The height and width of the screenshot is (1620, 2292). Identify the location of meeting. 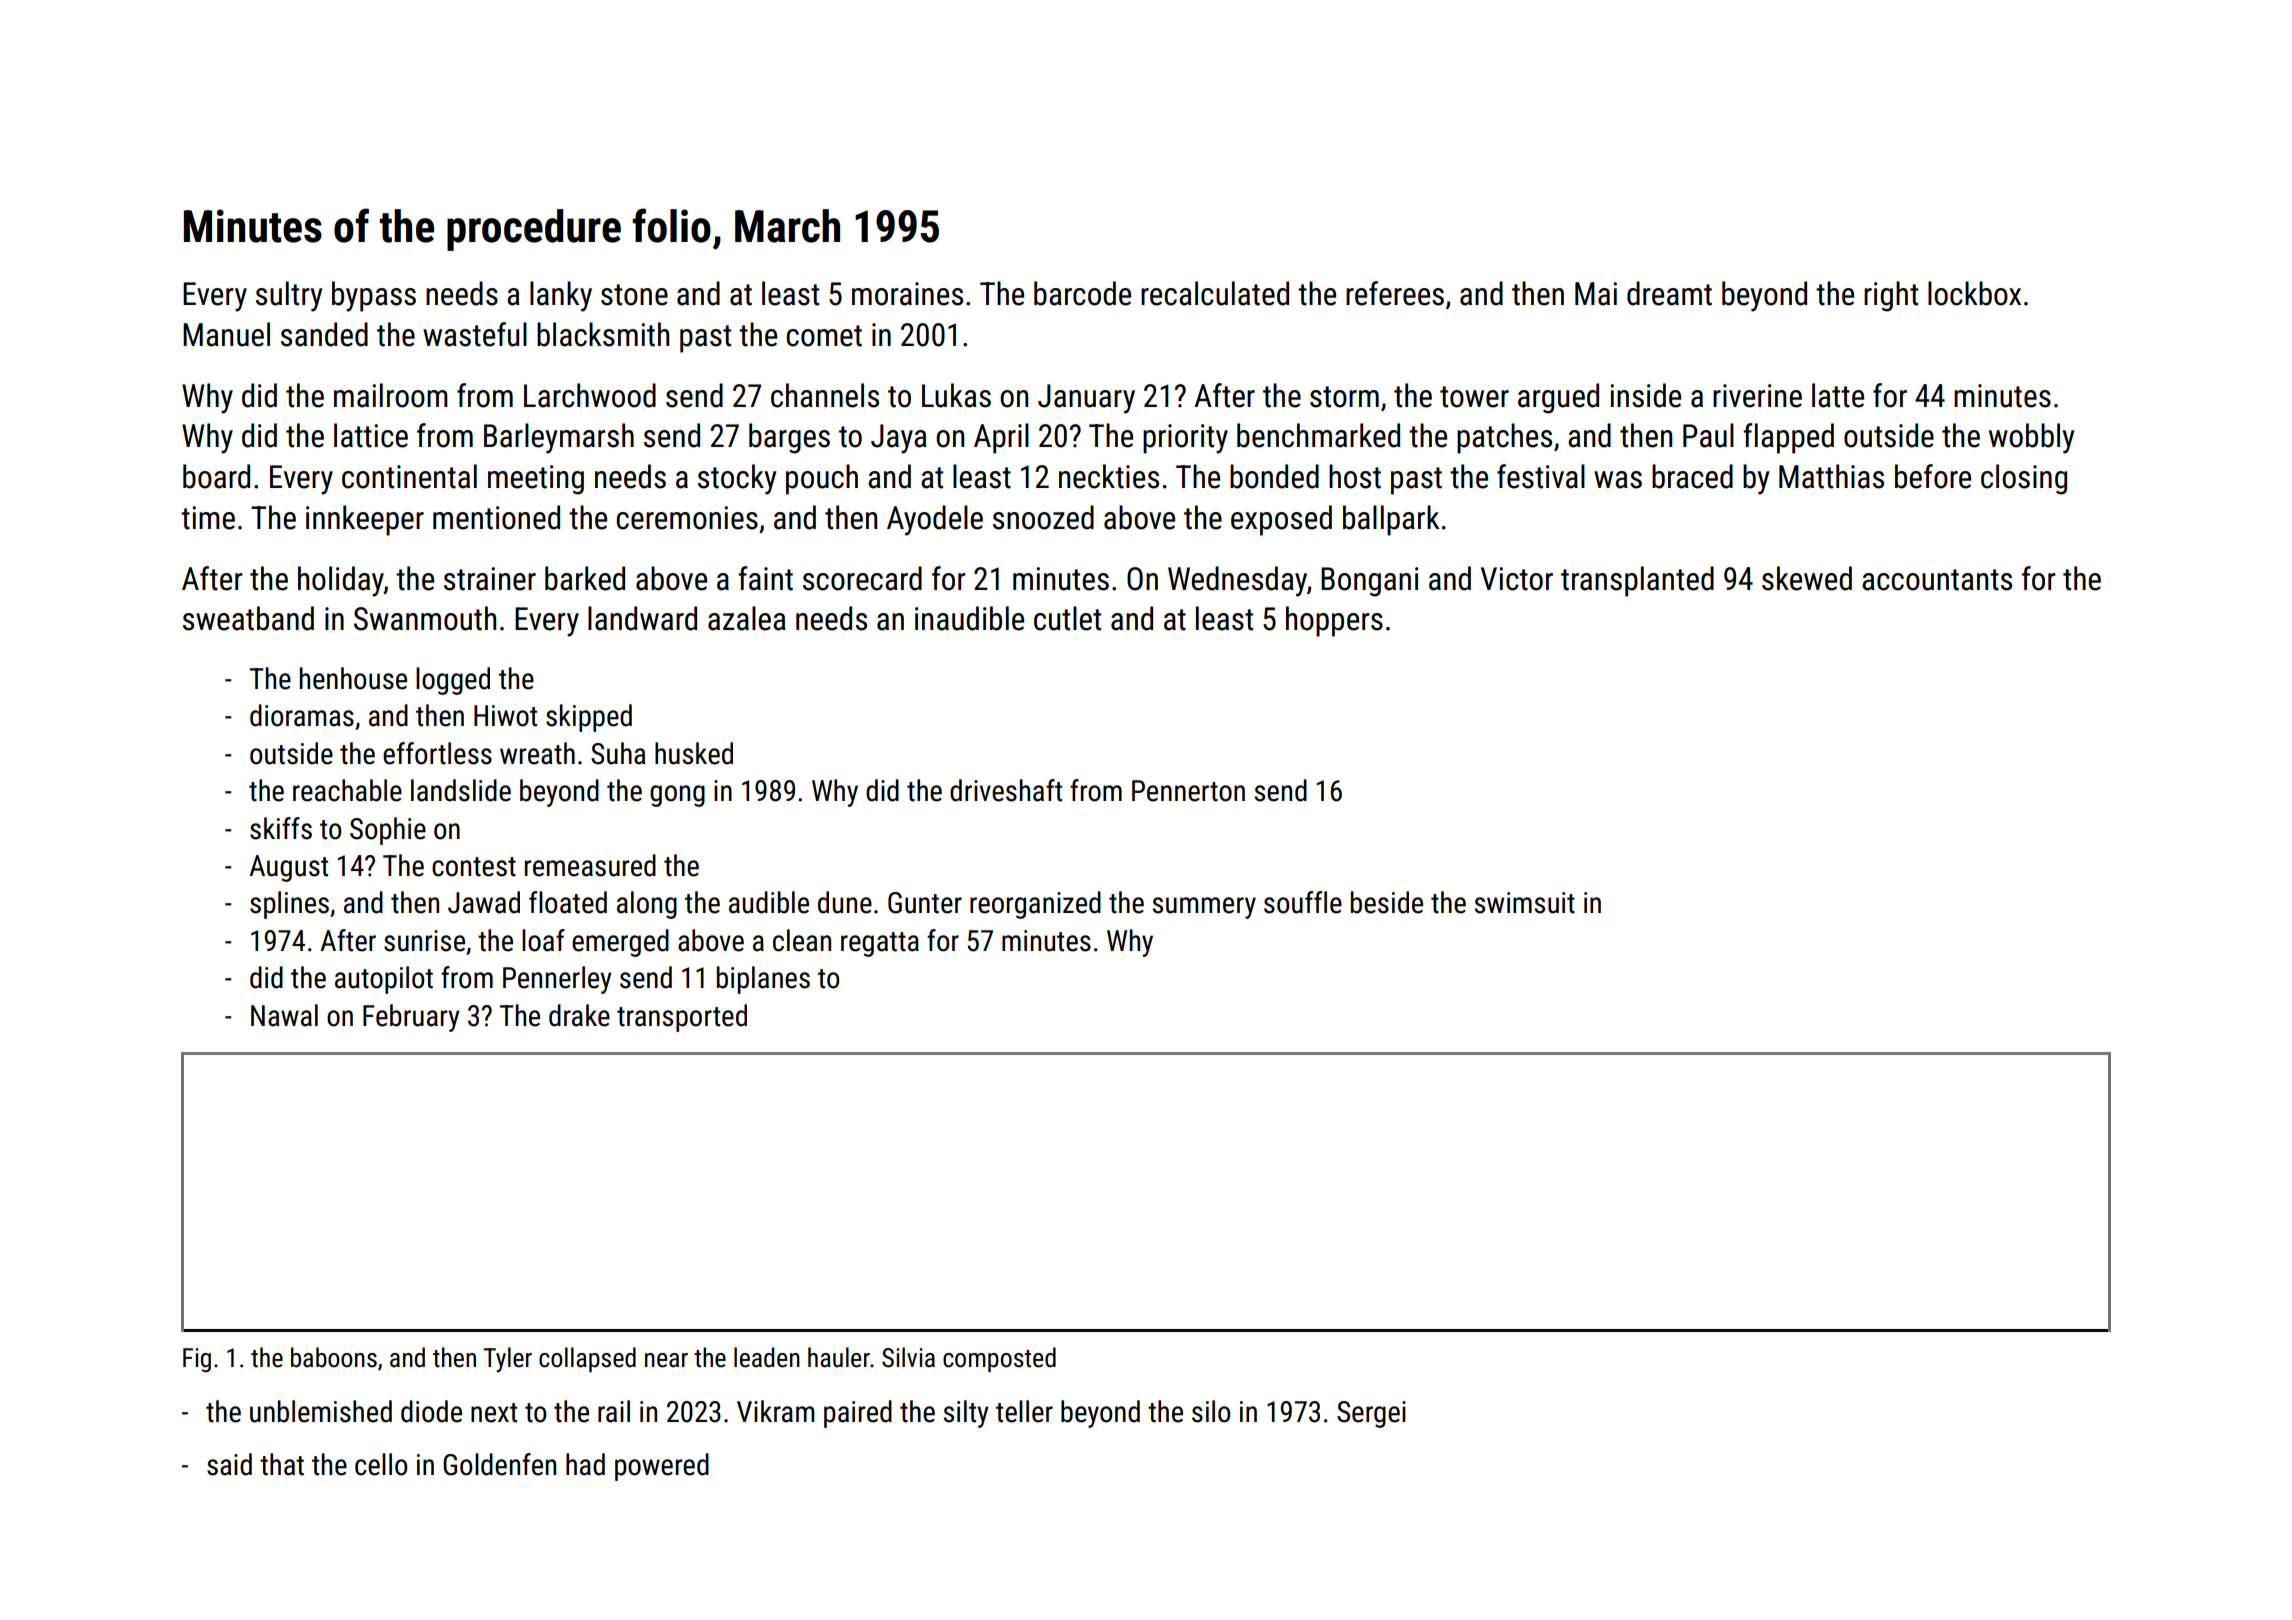
(536, 480).
